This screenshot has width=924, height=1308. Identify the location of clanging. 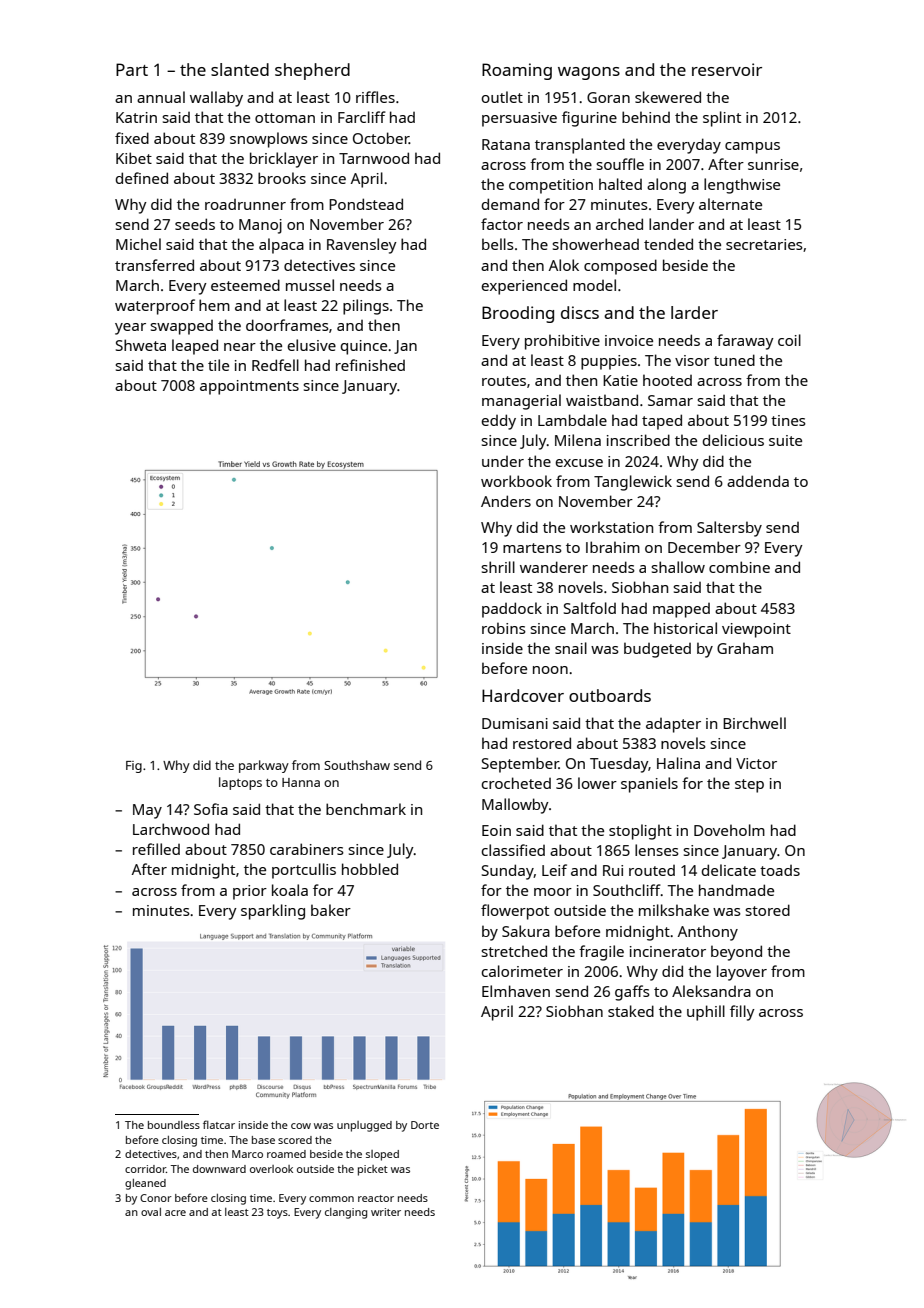
(346, 1213).
